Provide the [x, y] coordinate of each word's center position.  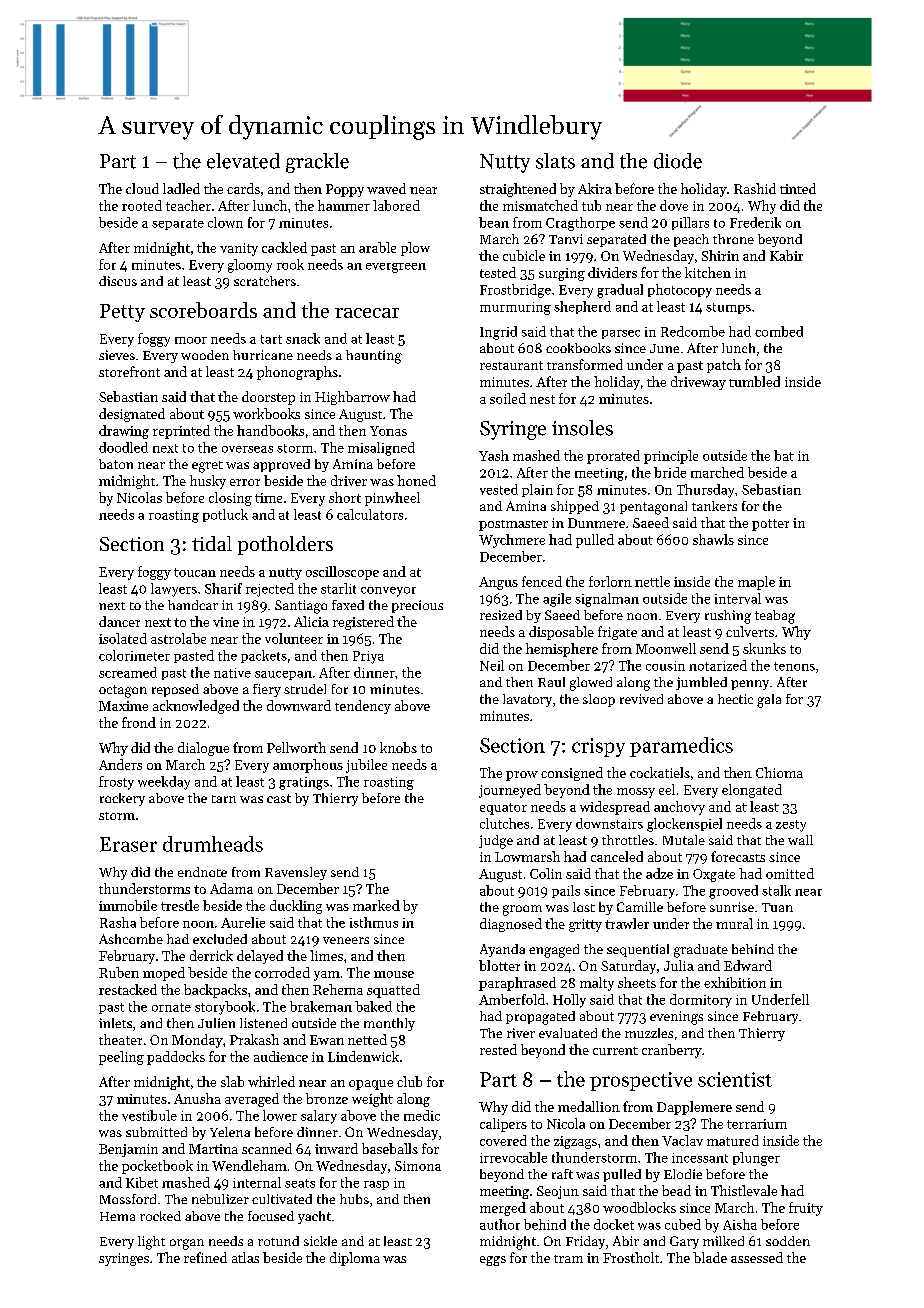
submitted [156, 1132]
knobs [398, 747]
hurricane [263, 355]
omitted [790, 873]
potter [770, 525]
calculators [370, 514]
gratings [304, 783]
